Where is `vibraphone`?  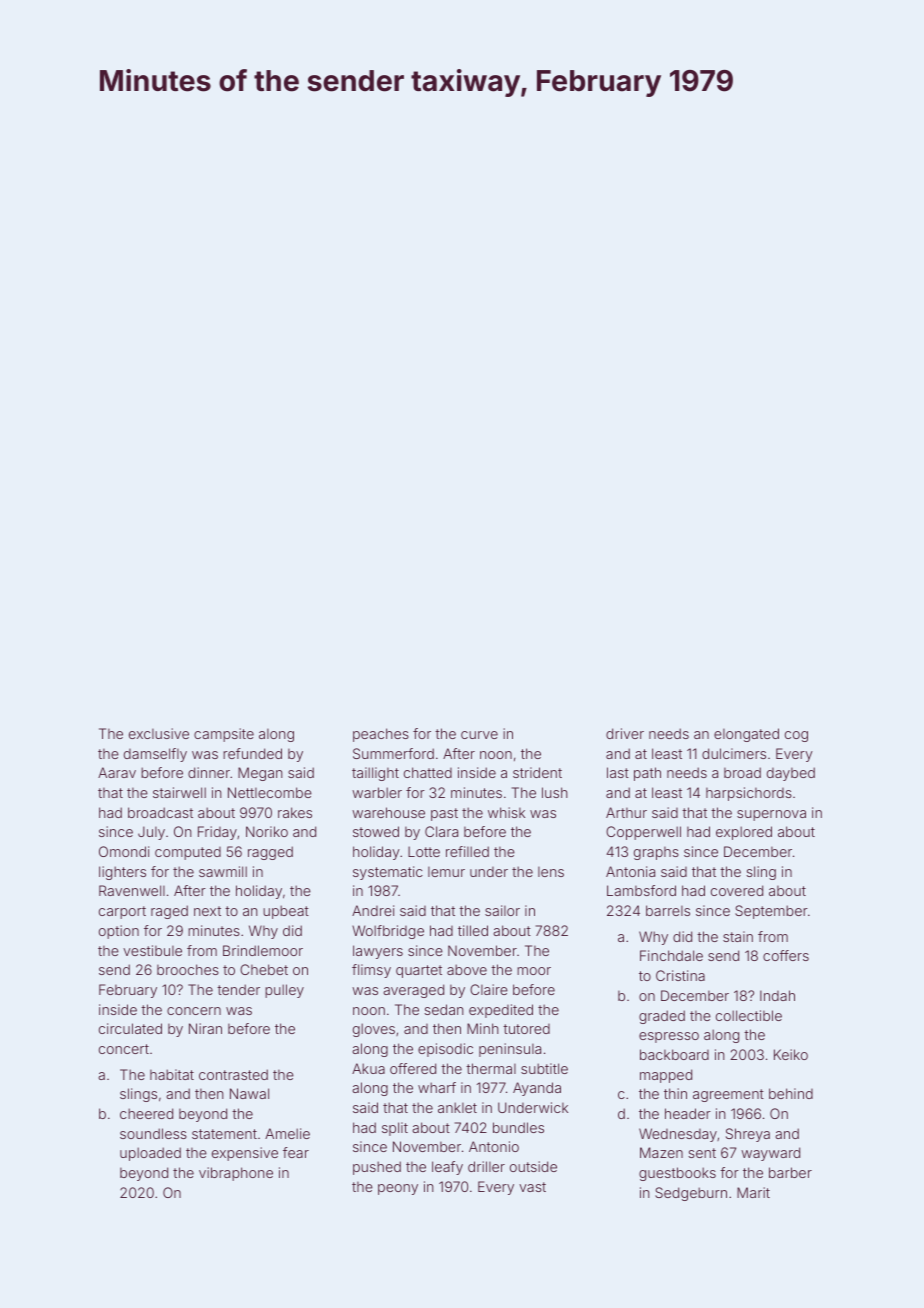 vibraphone is located at coordinates (236, 1174).
